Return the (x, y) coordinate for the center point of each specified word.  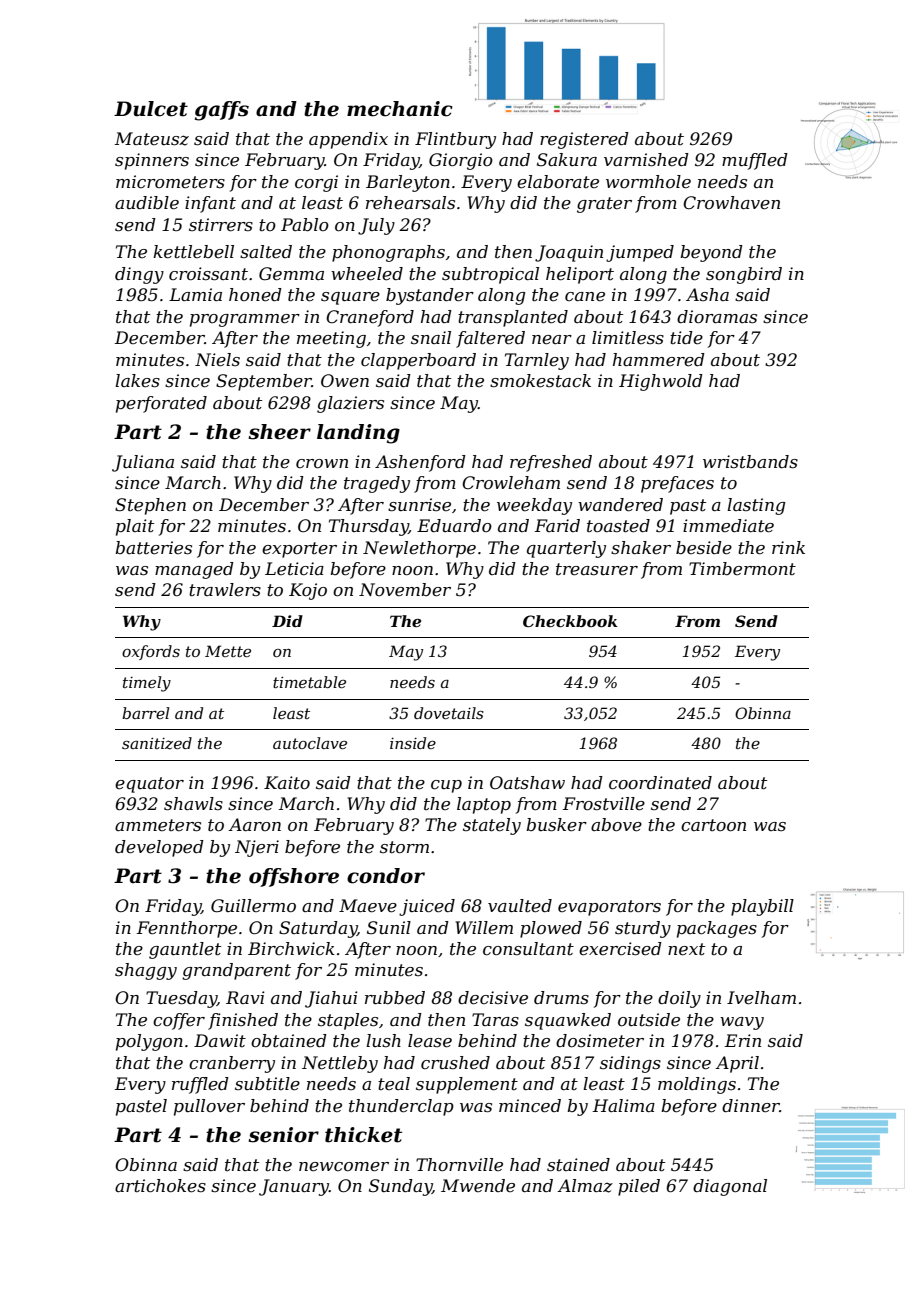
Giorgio (461, 161)
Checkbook (570, 621)
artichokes (160, 1186)
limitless (628, 338)
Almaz (585, 1186)
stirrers (221, 225)
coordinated (660, 783)
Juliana (143, 463)
